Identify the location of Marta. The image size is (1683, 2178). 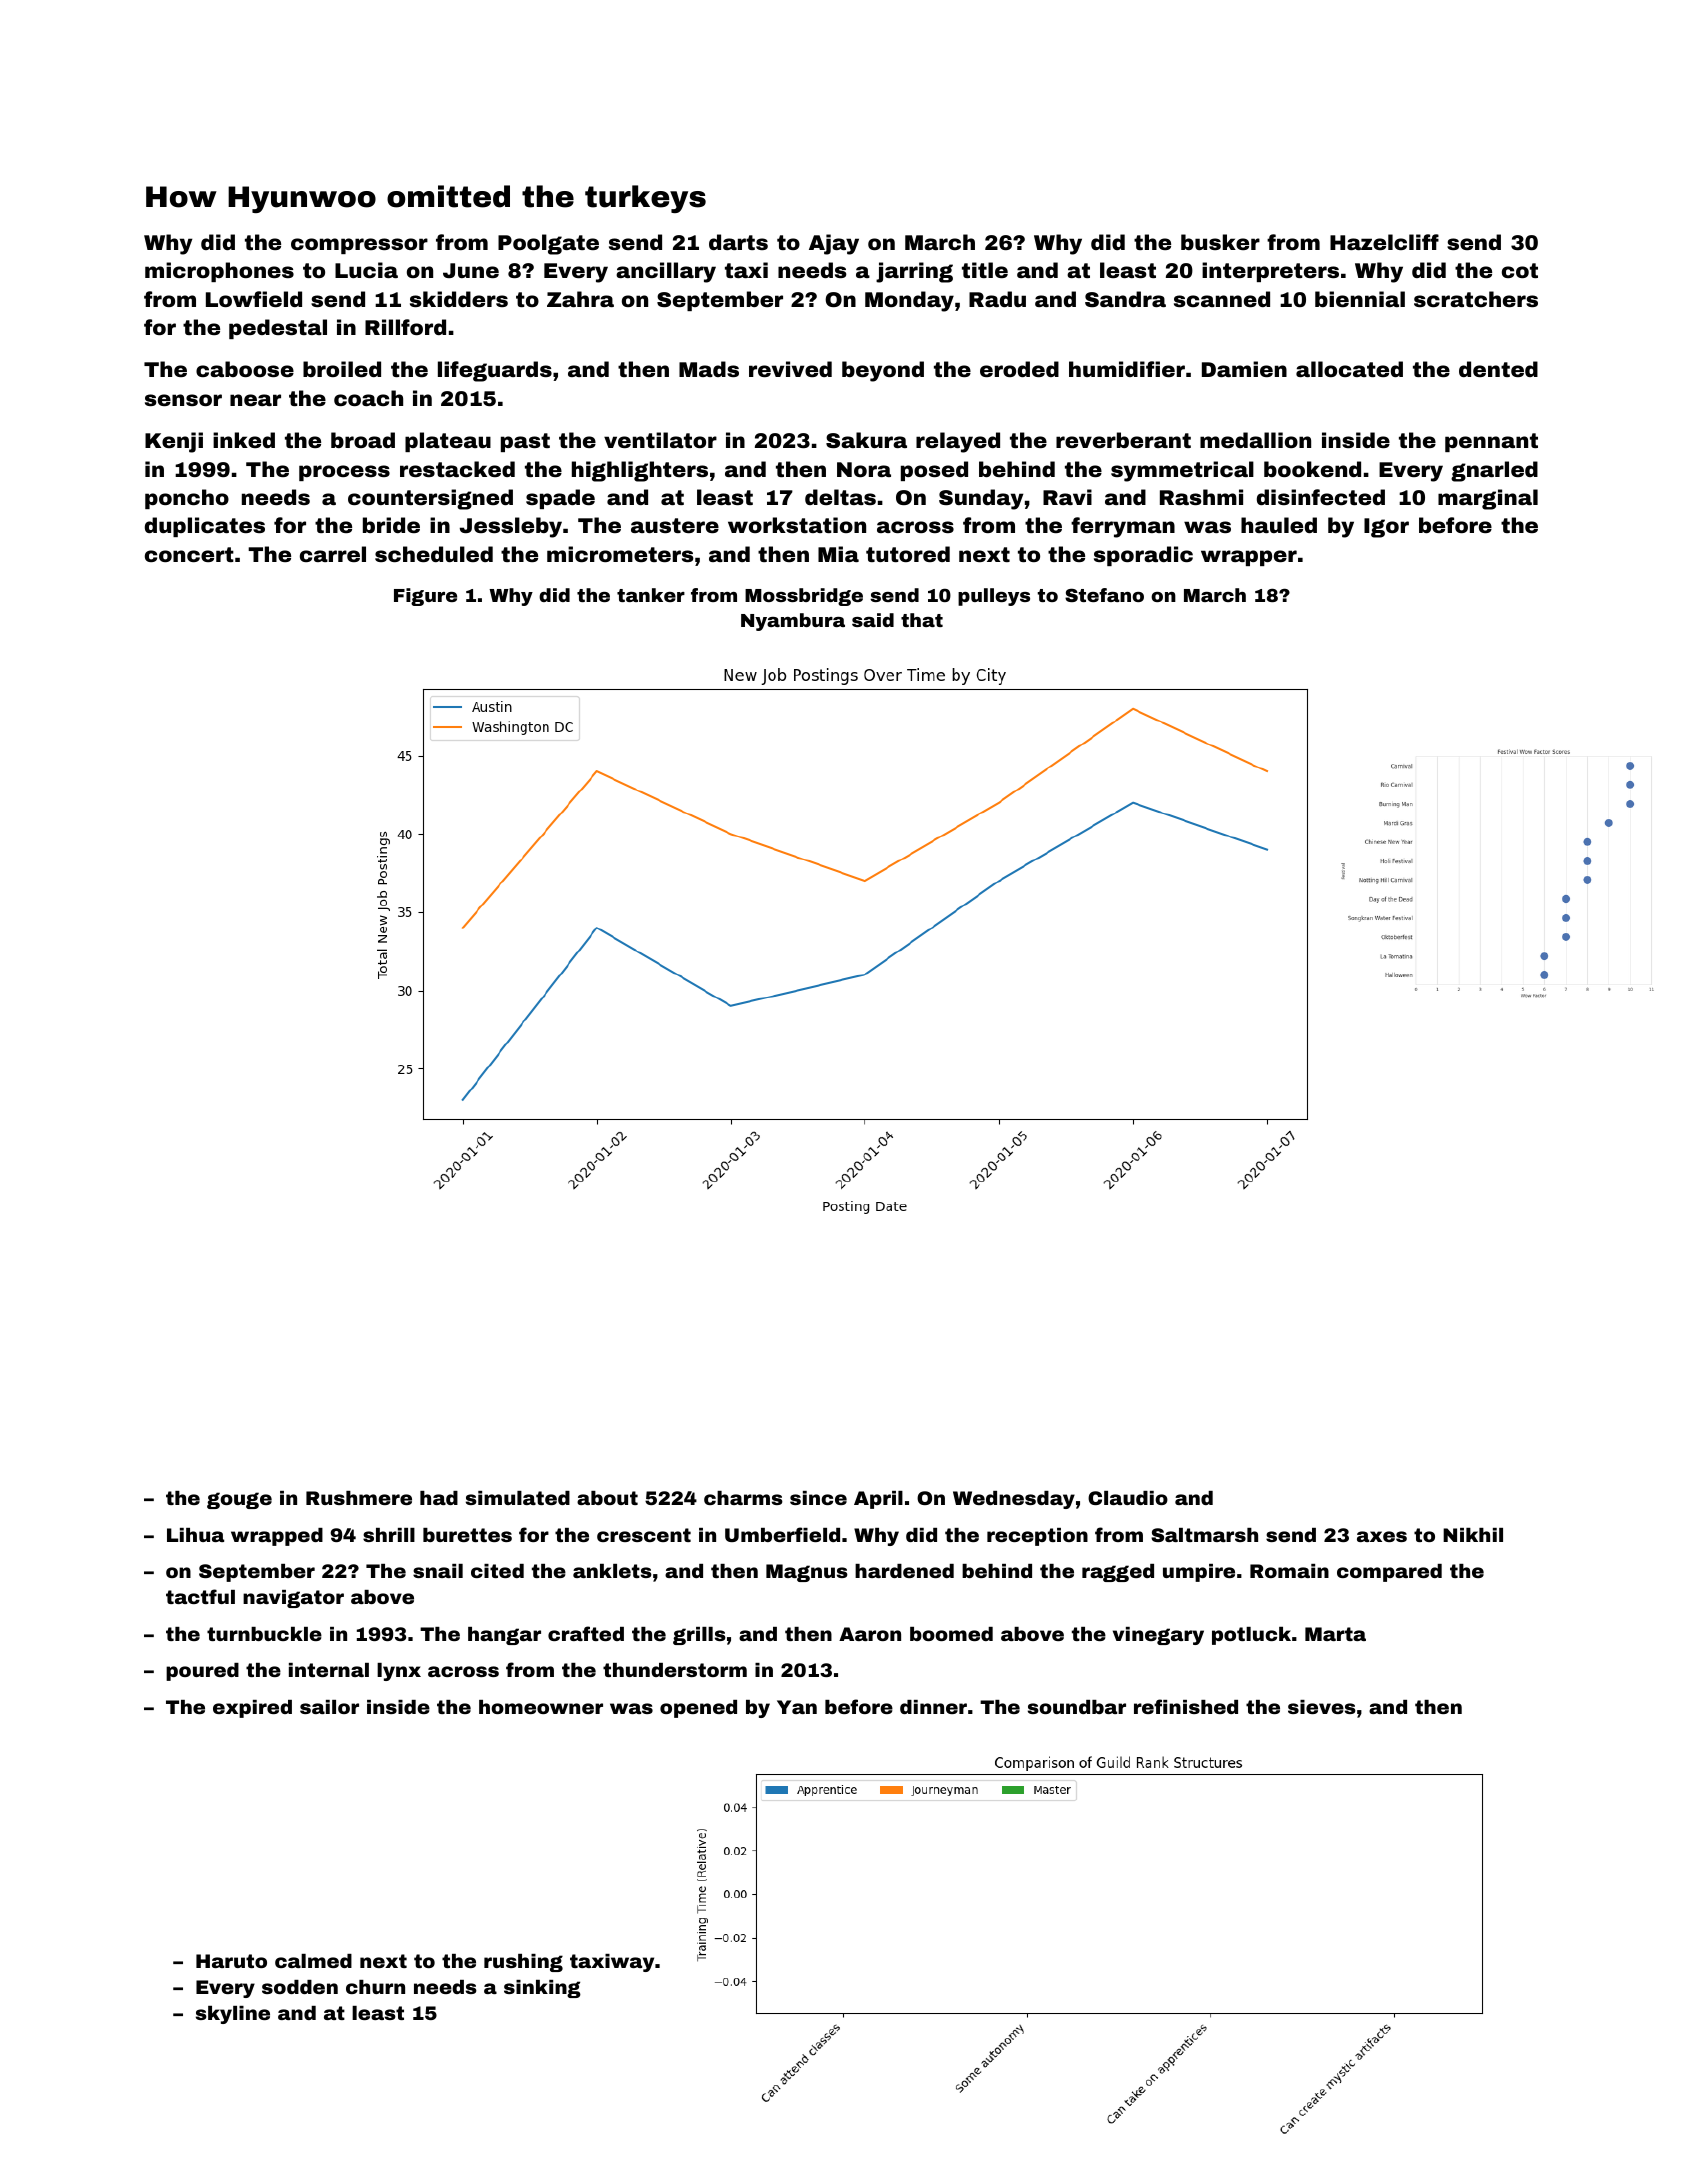
(1335, 1634).
